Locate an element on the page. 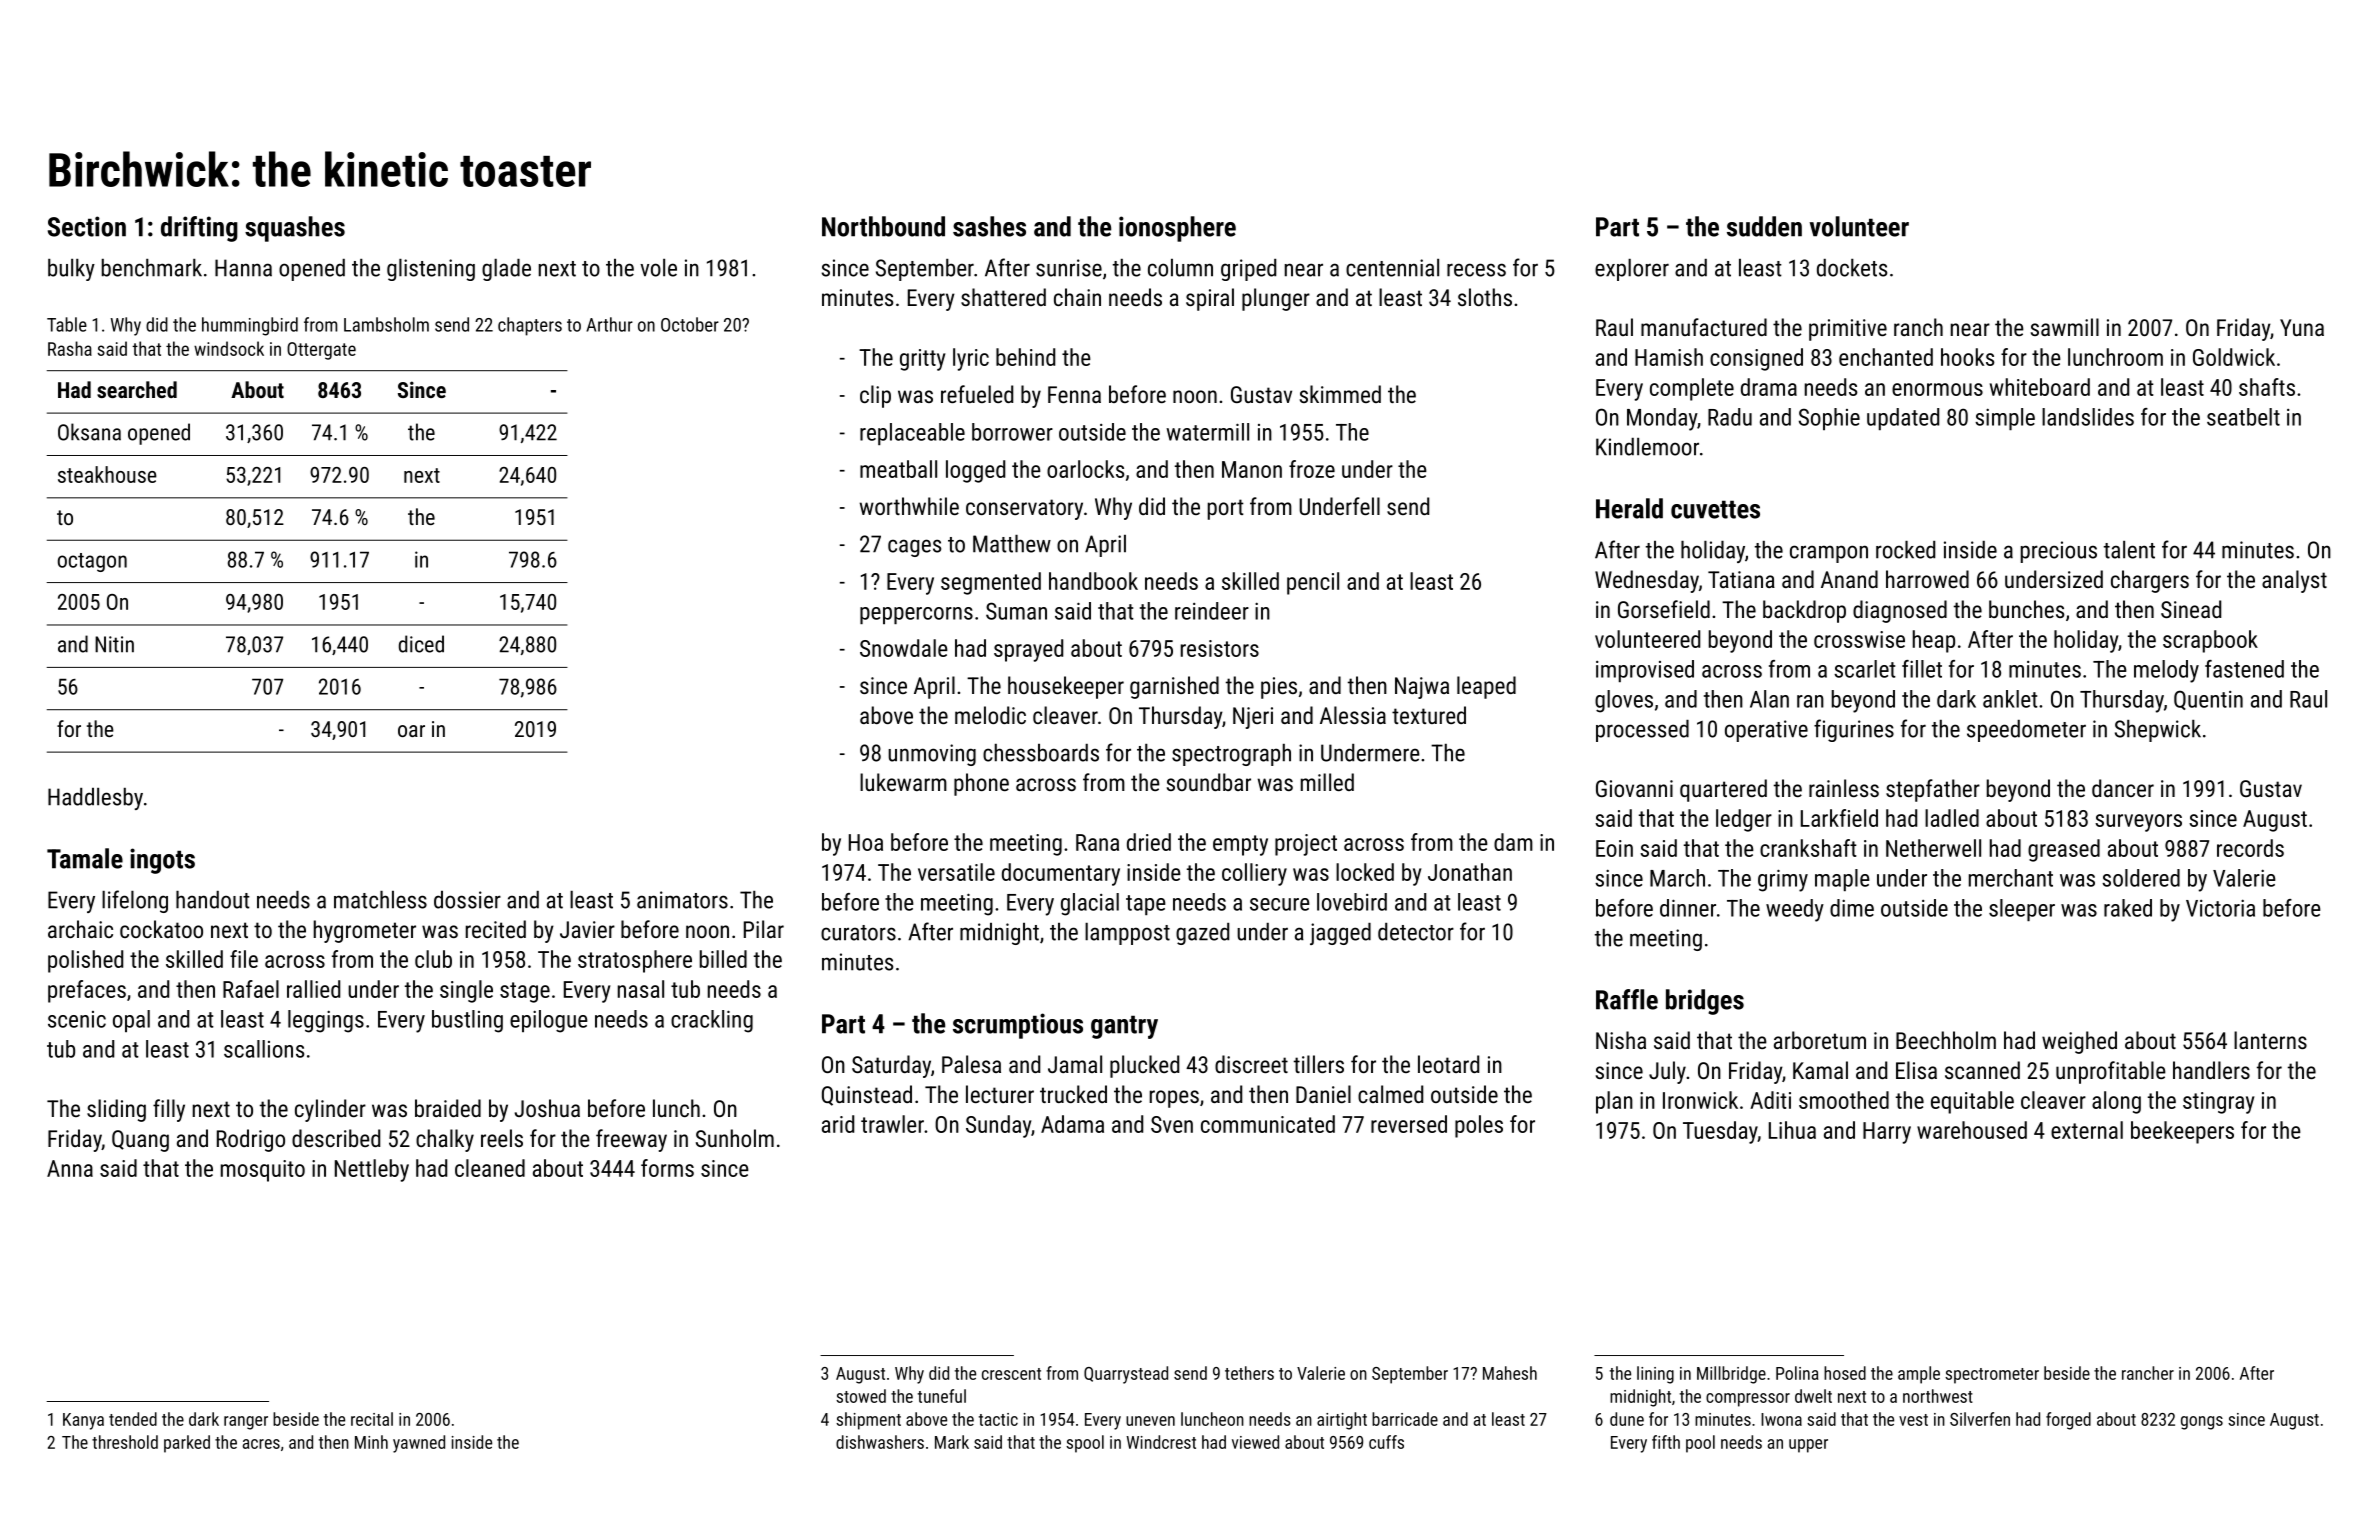 This document has height=1539, width=2379. shafts is located at coordinates (2267, 387).
